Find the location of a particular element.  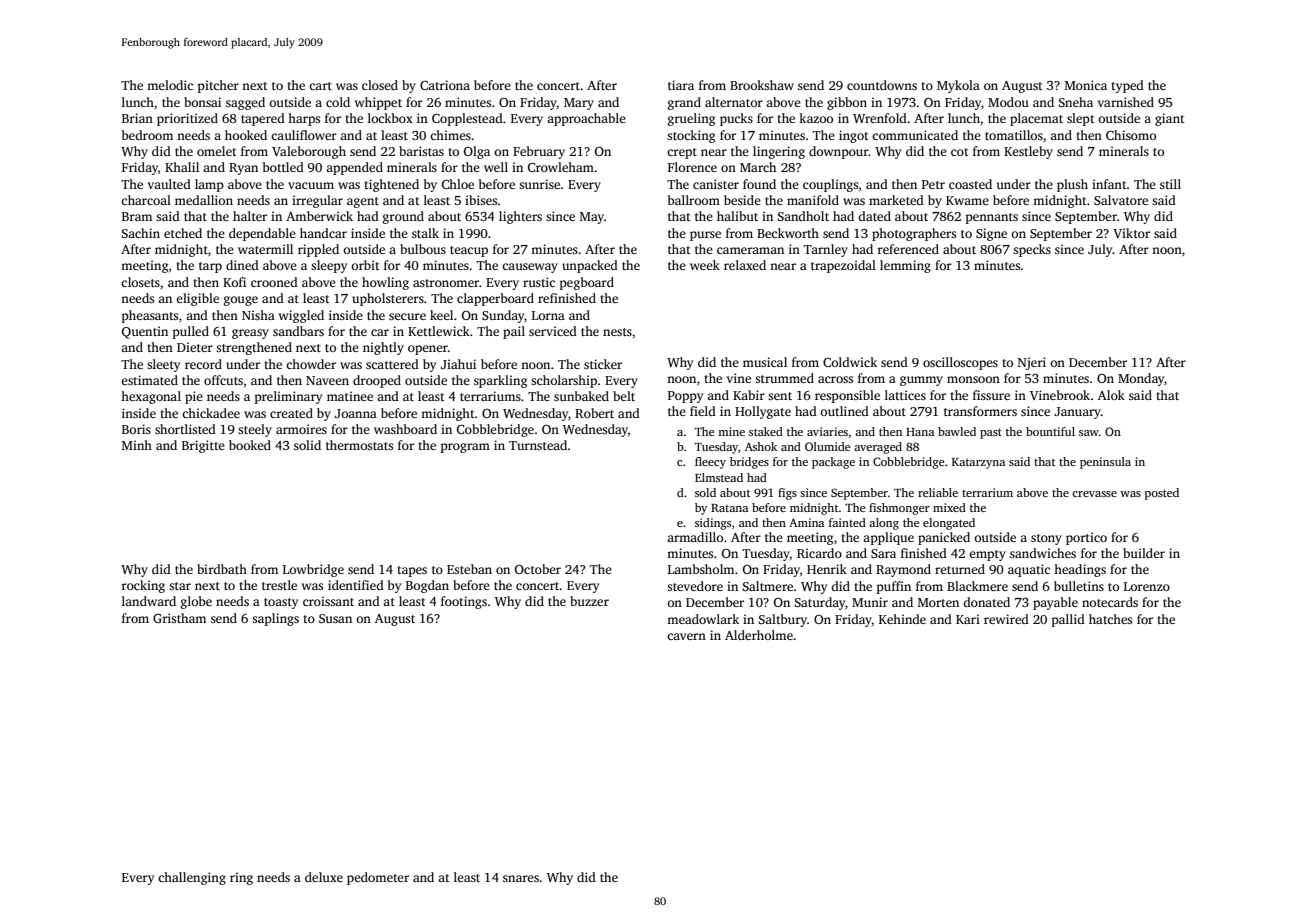

created is located at coordinates (291, 413).
